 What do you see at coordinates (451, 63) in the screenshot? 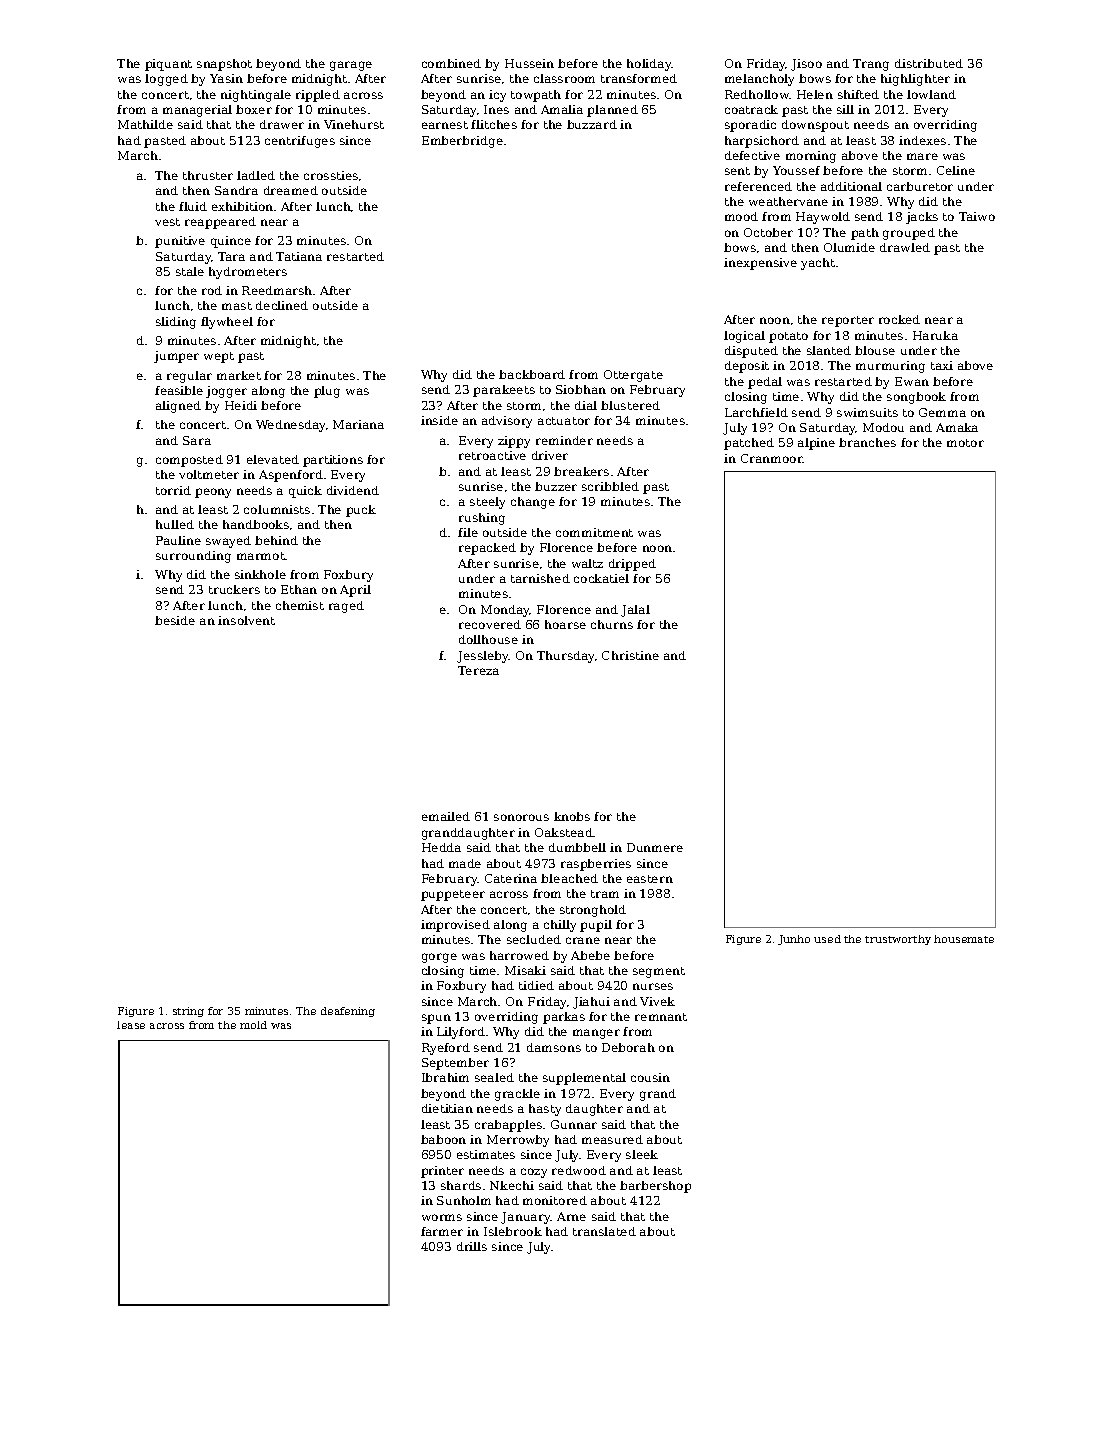
I see `combined` at bounding box center [451, 63].
